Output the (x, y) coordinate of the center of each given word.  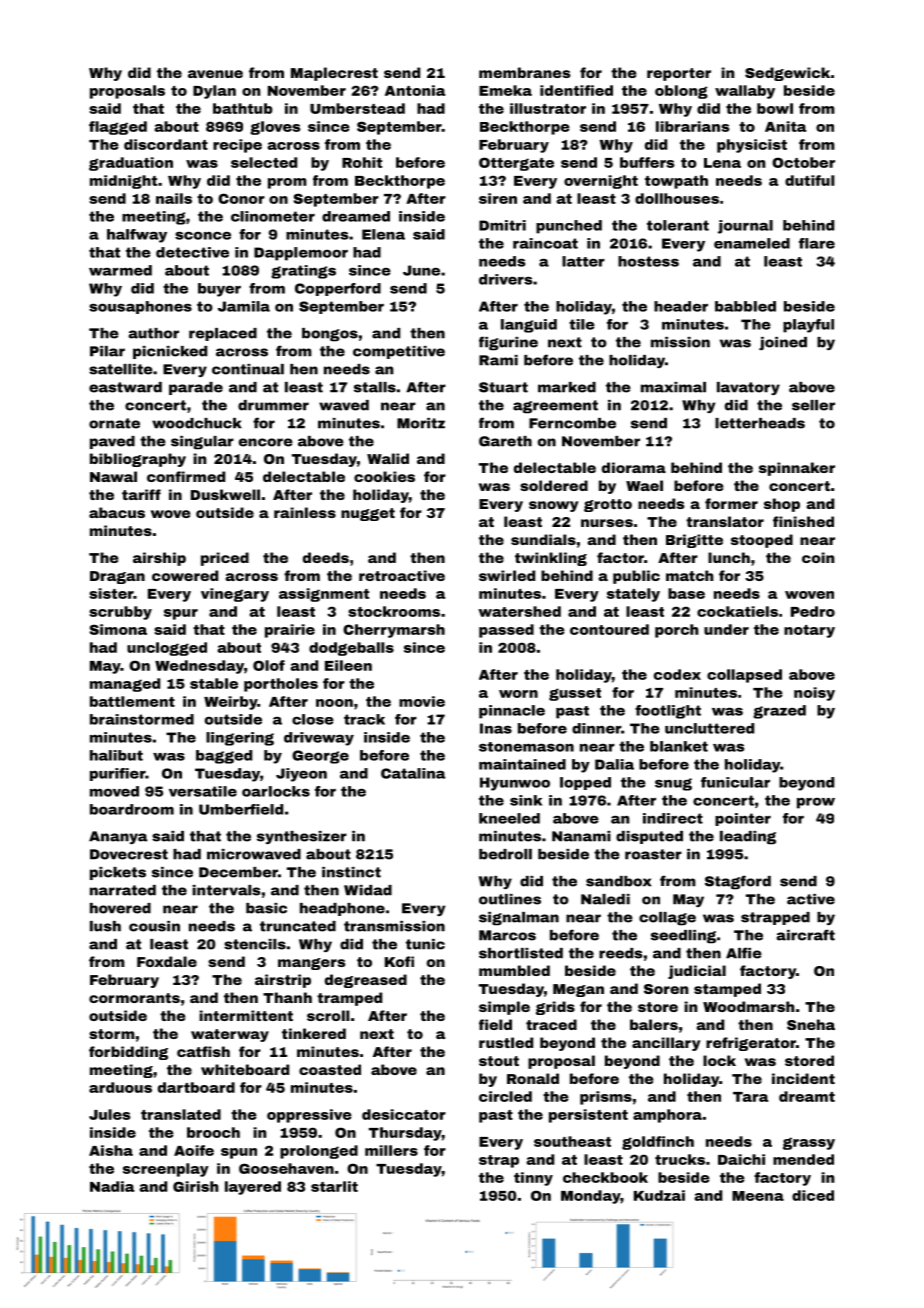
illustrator (548, 108)
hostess (648, 261)
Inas (496, 728)
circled (505, 1096)
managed (125, 685)
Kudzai (659, 1195)
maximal (673, 387)
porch (676, 631)
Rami (498, 360)
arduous (120, 1087)
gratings (303, 272)
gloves (275, 128)
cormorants (134, 998)
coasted (330, 1069)
